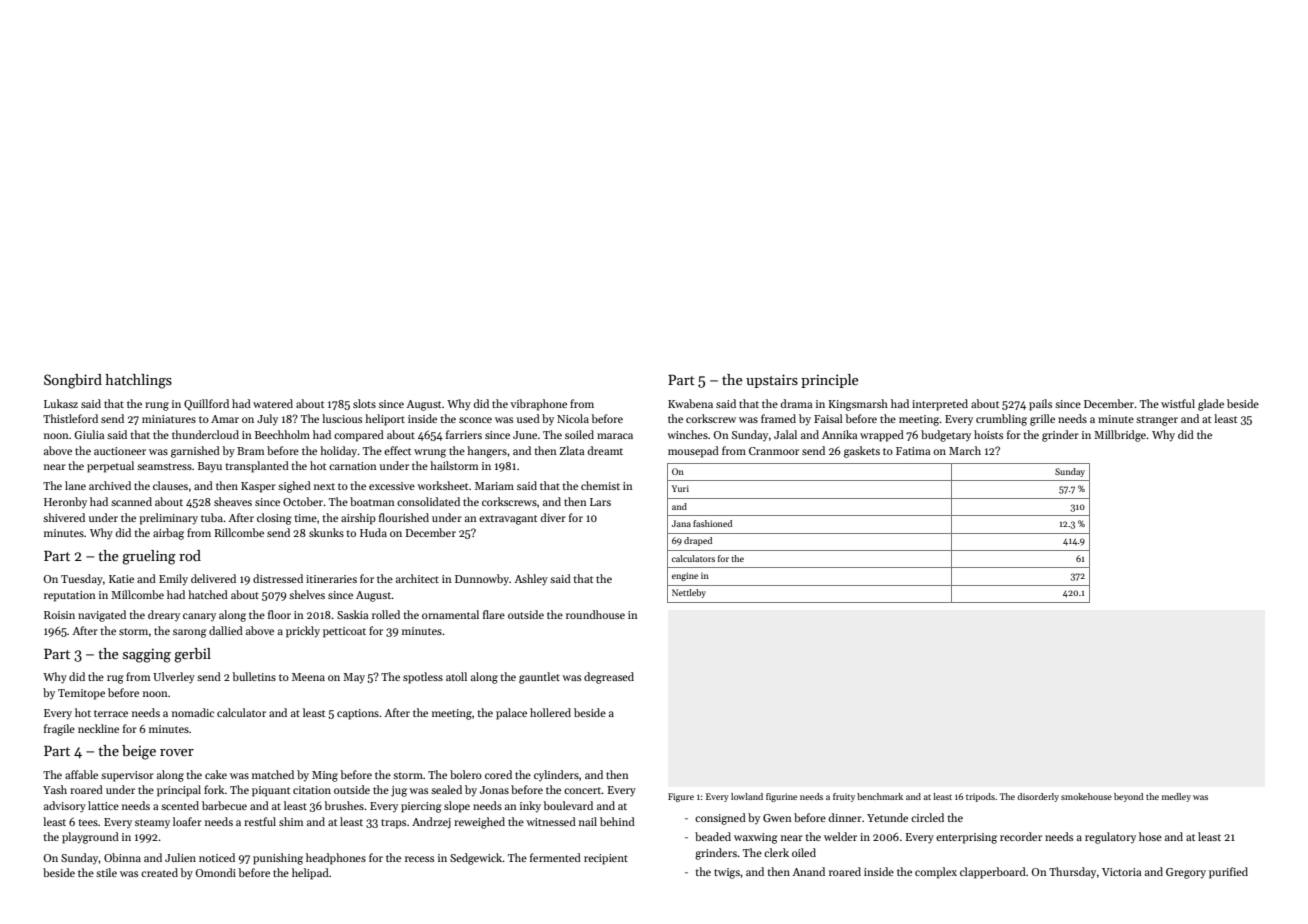 The image size is (1308, 924). I want to click on Songbird, so click(73, 381).
